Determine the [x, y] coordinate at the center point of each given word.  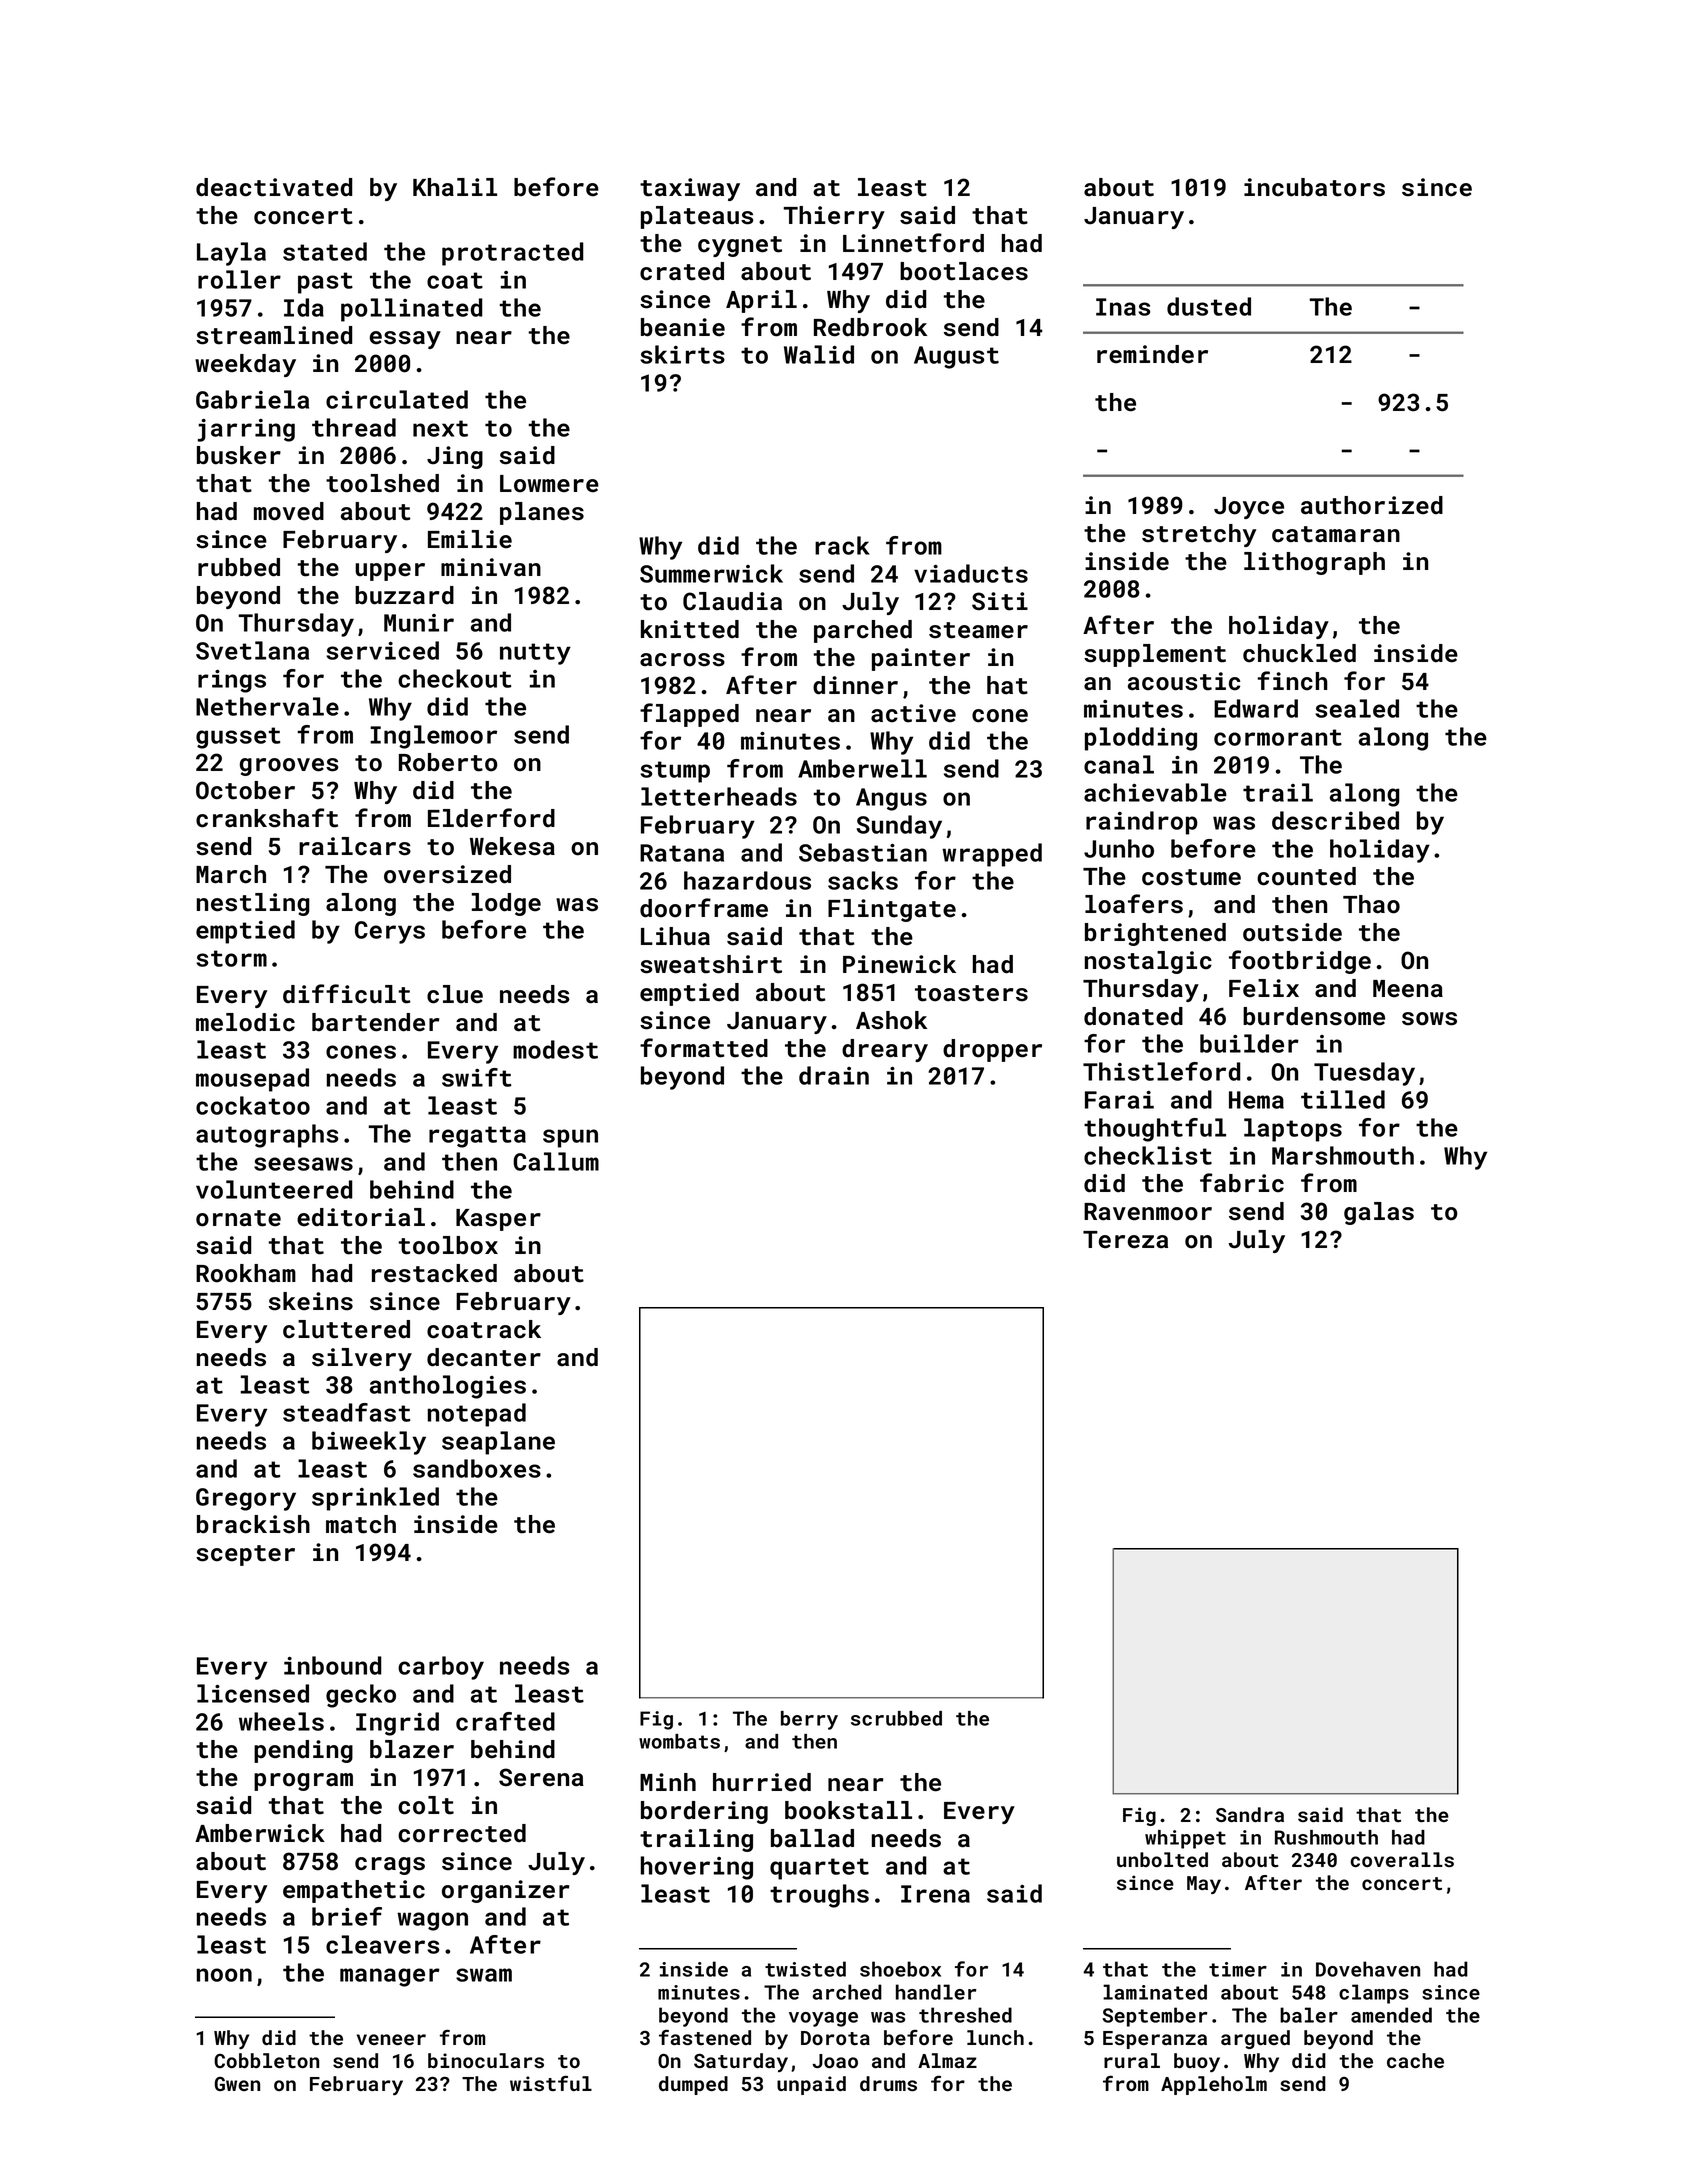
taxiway [690, 189]
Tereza [1125, 1240]
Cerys [390, 932]
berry [809, 1720]
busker [239, 455]
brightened [1155, 934]
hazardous [747, 880]
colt [426, 1805]
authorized [1372, 505]
